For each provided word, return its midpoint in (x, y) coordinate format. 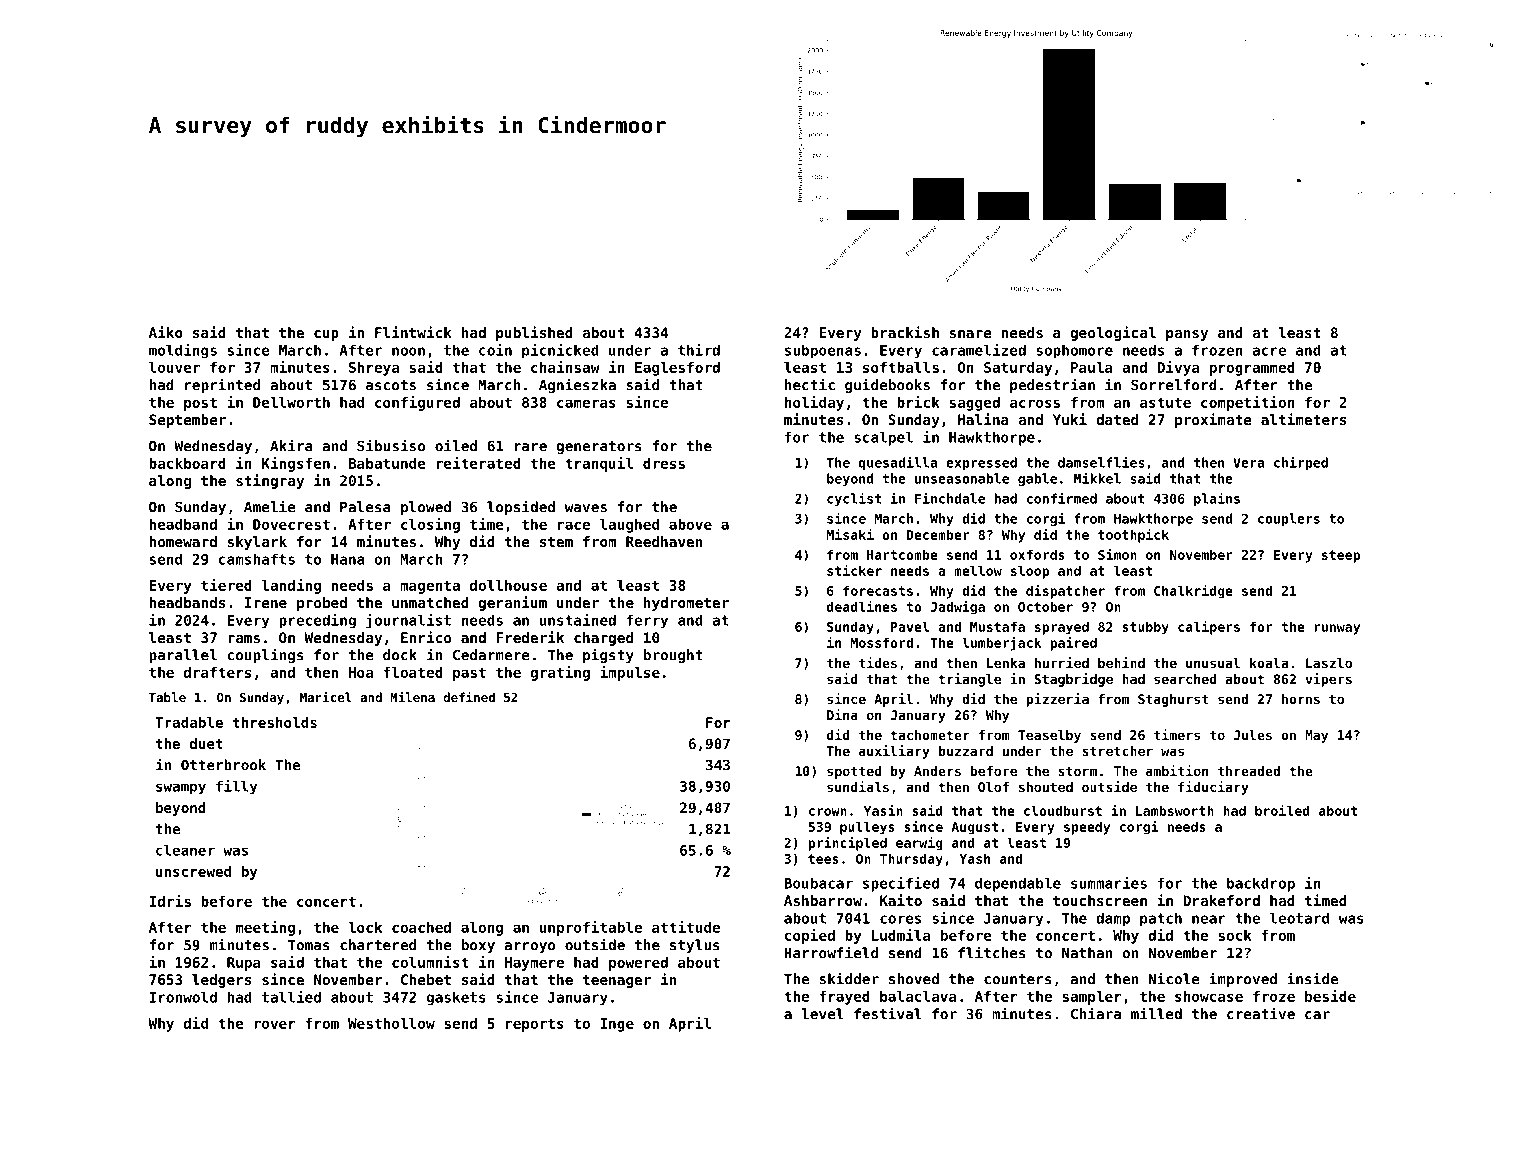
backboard (187, 463)
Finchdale (950, 498)
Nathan (1087, 953)
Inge (617, 1025)
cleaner (185, 850)
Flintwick (413, 332)
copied (810, 936)
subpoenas (823, 351)
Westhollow (391, 1023)
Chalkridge (1193, 592)
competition (1248, 403)
